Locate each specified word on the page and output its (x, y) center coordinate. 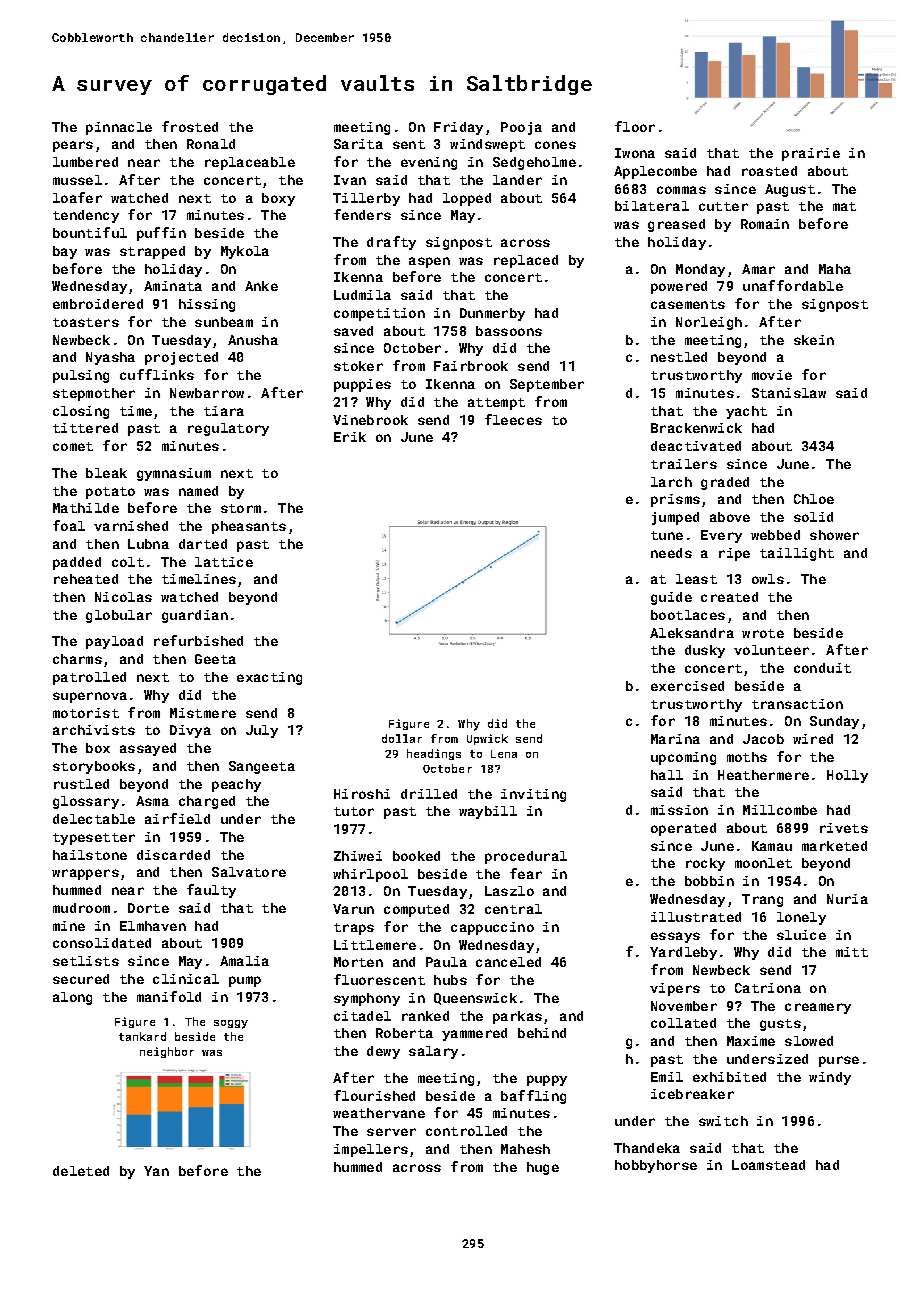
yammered (474, 1034)
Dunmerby (492, 314)
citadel (362, 1016)
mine (69, 926)
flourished (374, 1095)
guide (671, 598)
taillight (797, 554)
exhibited (729, 1077)
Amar (758, 269)
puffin (161, 234)
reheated (86, 579)
